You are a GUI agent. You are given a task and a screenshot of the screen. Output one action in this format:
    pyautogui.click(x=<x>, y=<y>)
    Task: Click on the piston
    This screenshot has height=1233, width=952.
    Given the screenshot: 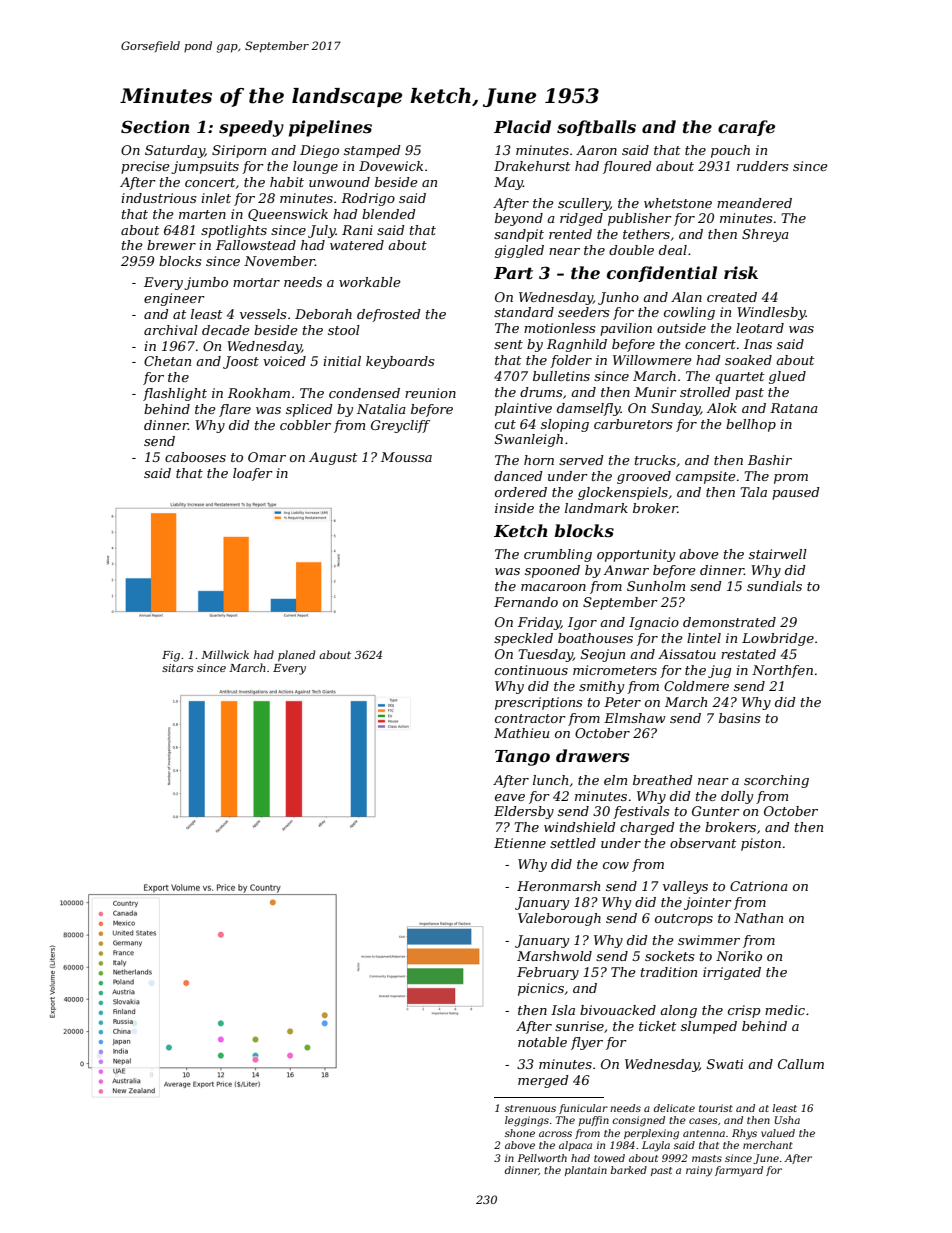 What is the action you would take?
    pyautogui.click(x=761, y=844)
